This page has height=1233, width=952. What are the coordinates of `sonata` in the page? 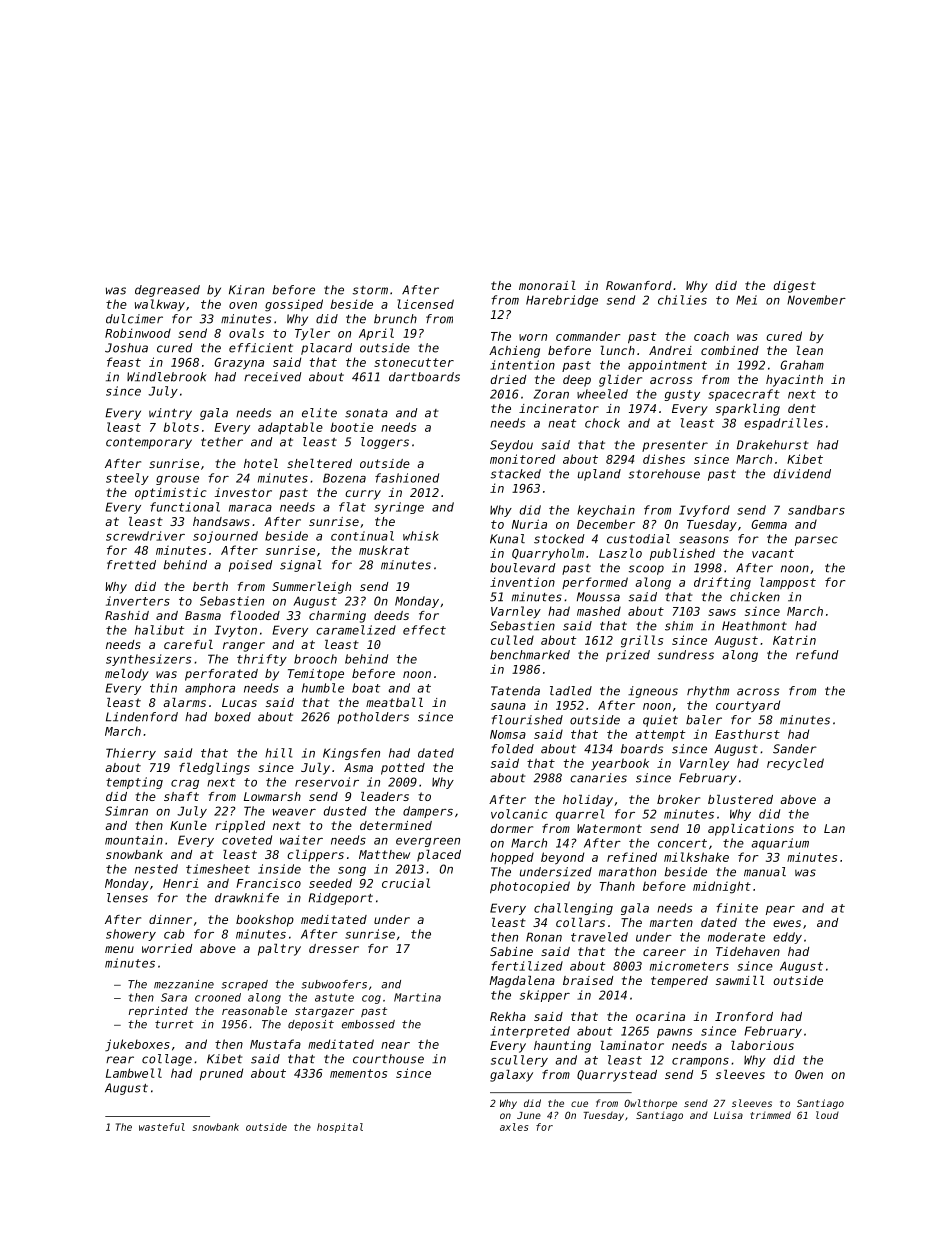 It's located at (366, 413).
